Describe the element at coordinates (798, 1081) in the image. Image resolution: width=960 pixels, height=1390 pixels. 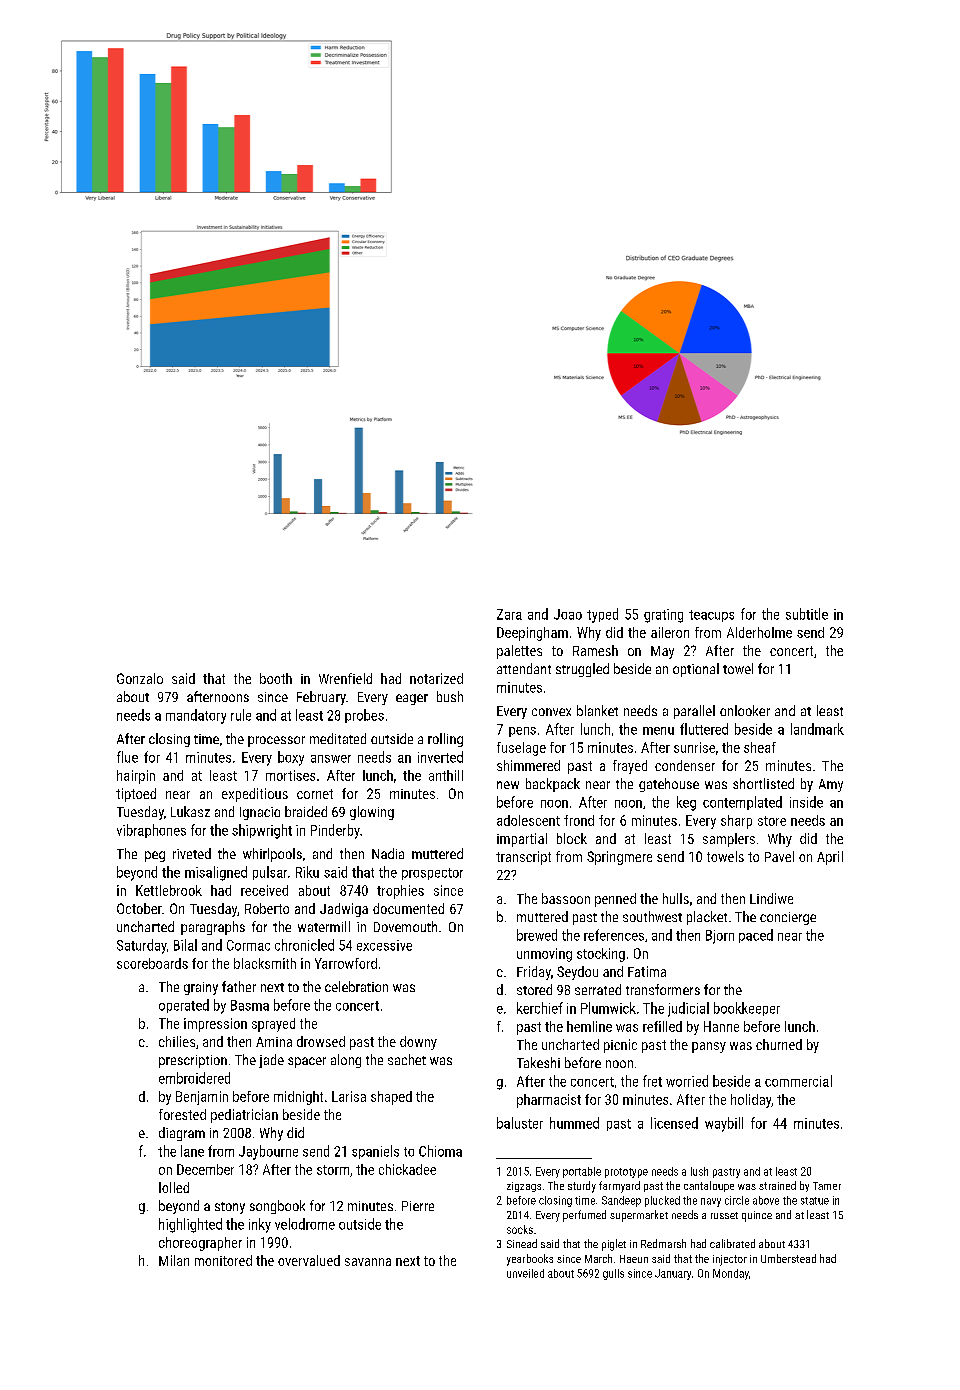
I see `commercial` at that location.
